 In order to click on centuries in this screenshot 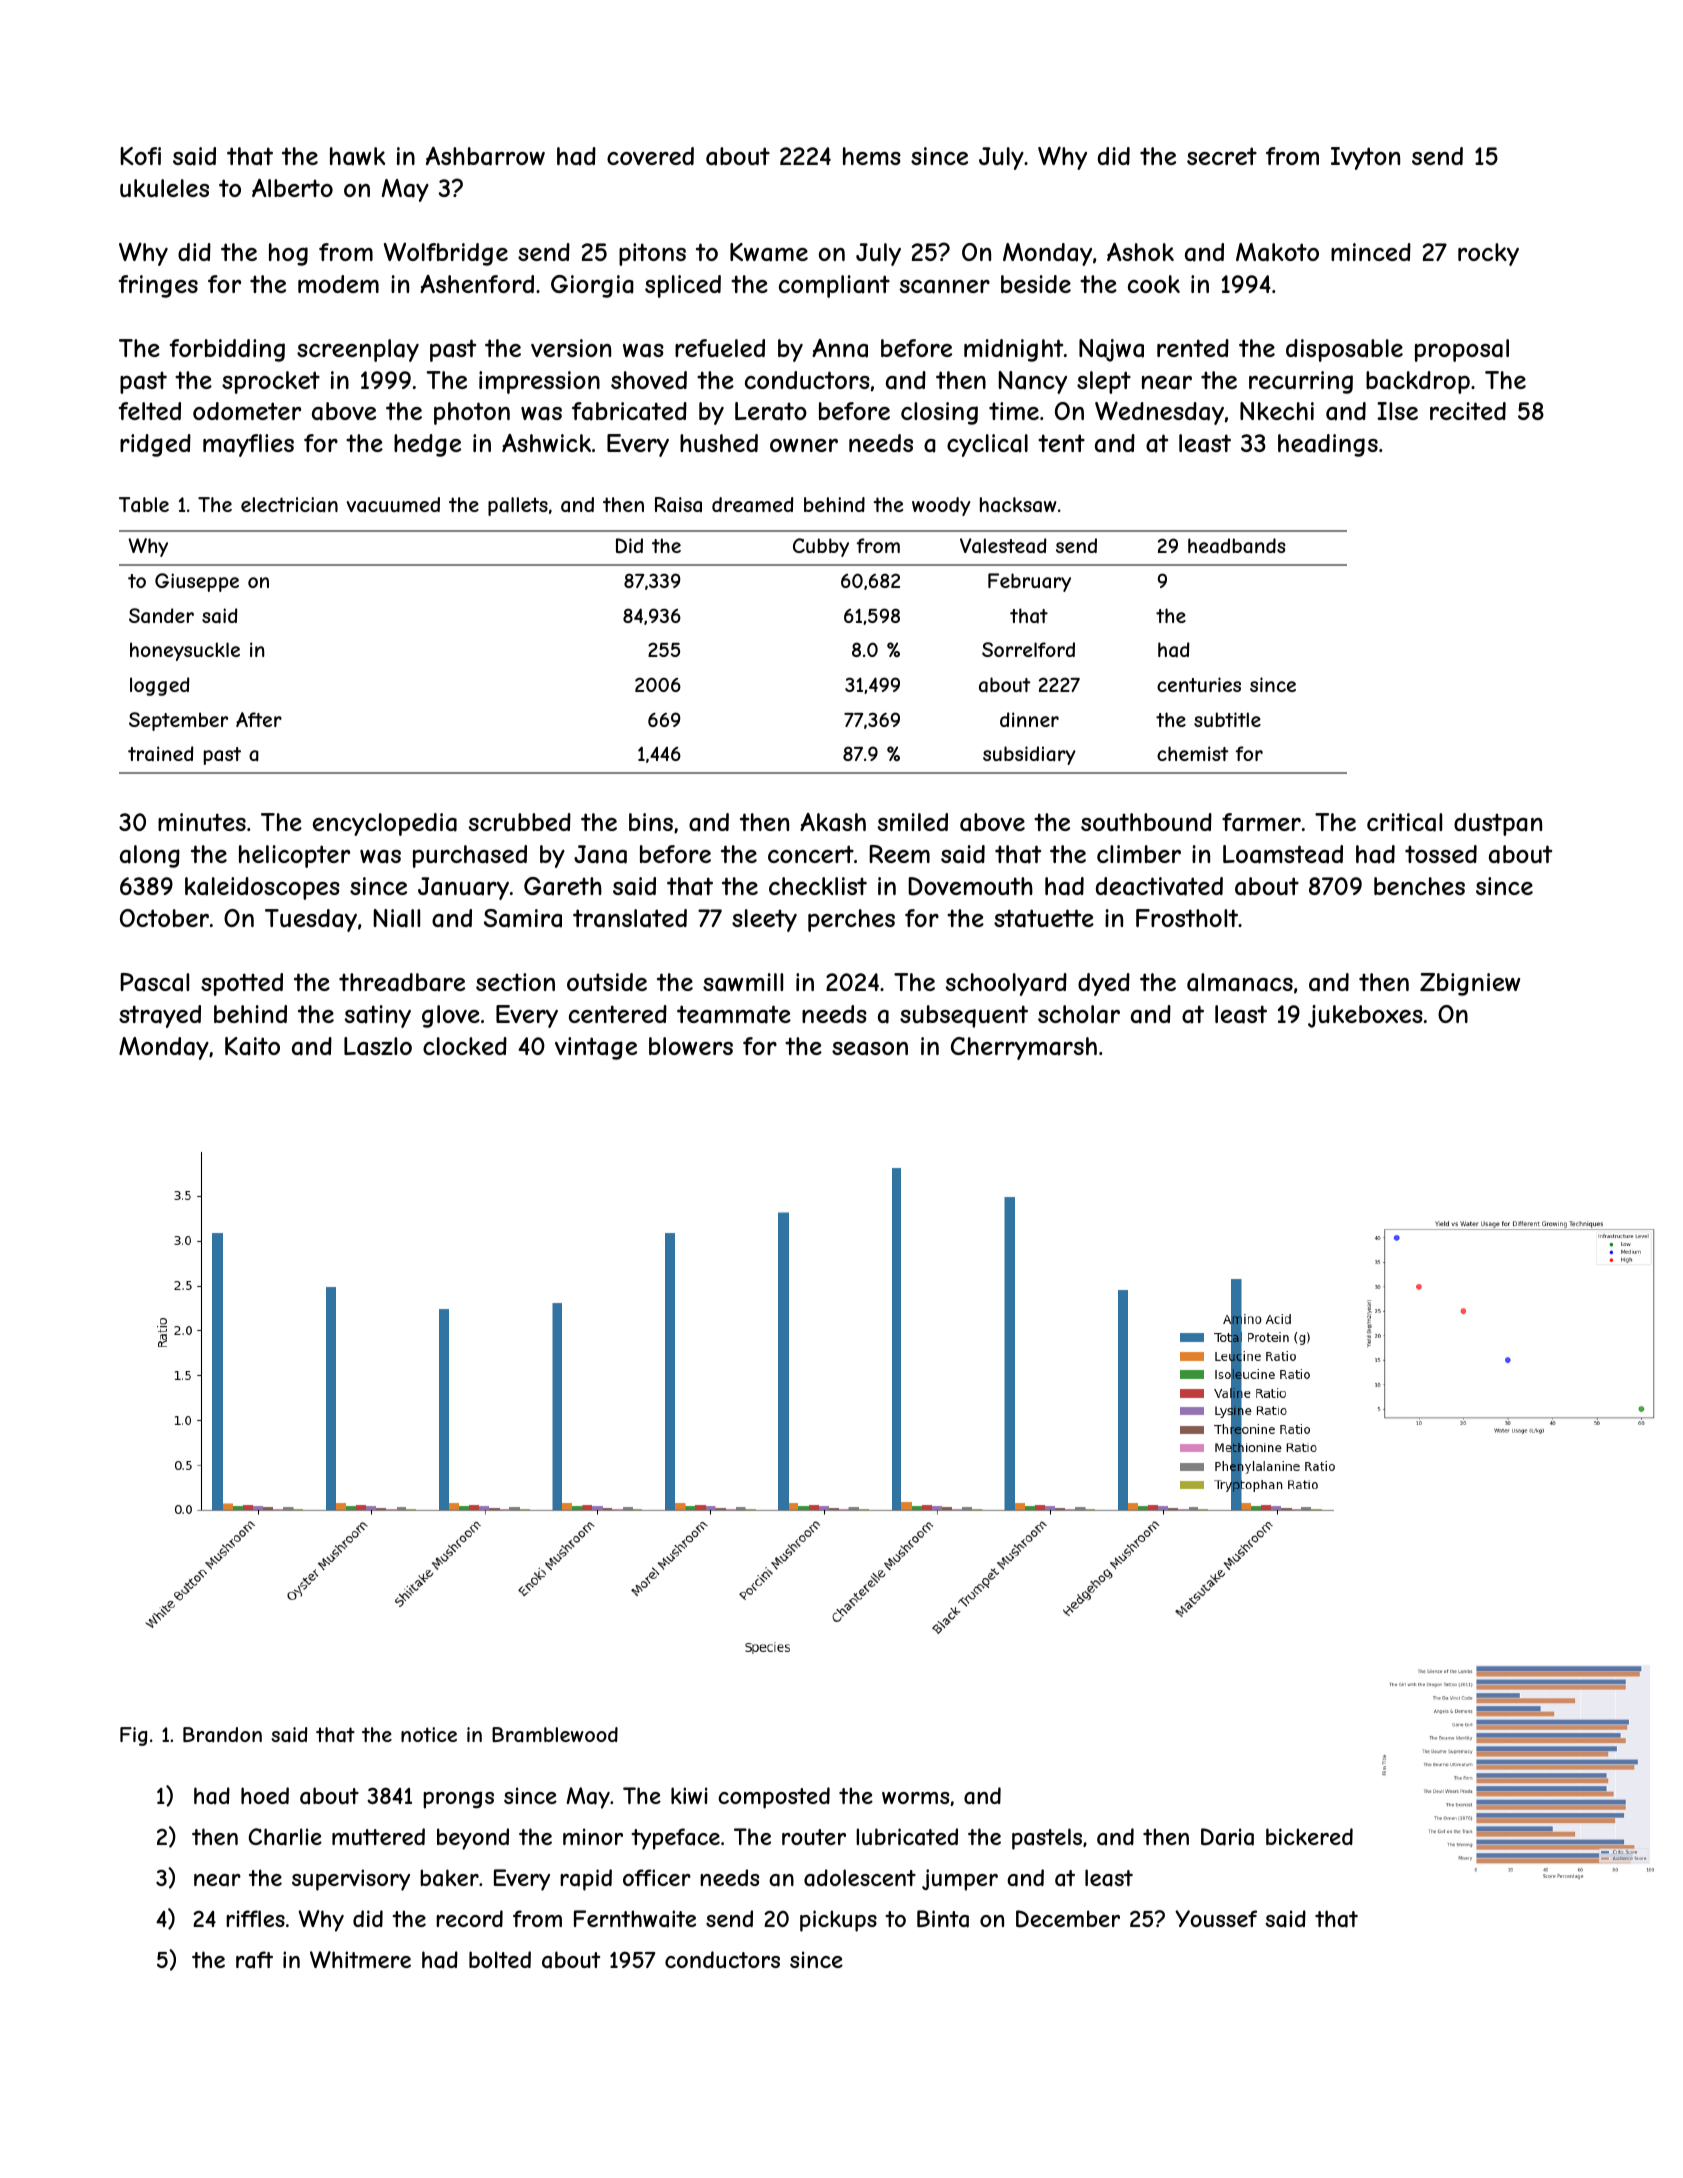, I will do `click(1199, 684)`.
